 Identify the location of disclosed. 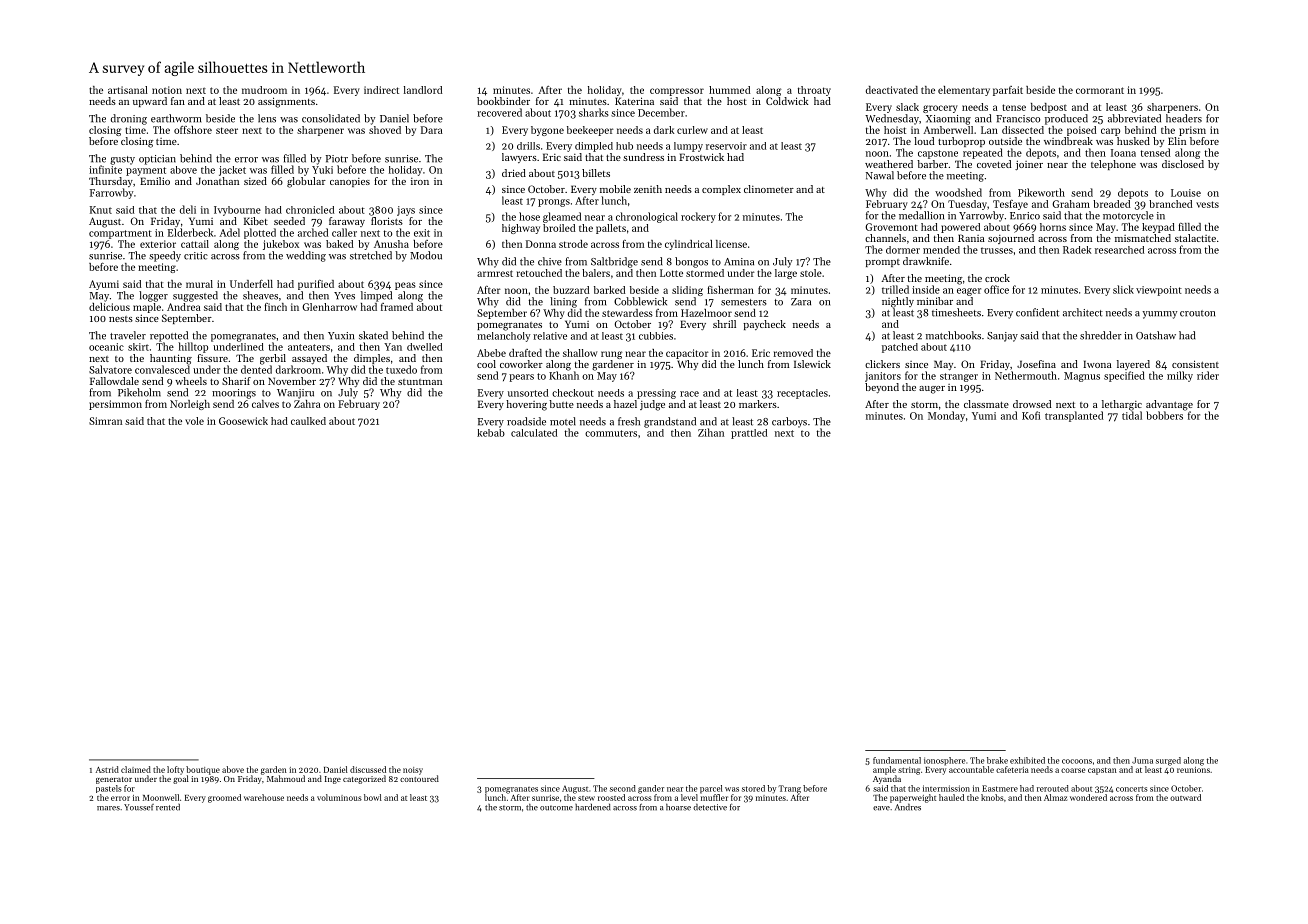
(1183, 164).
